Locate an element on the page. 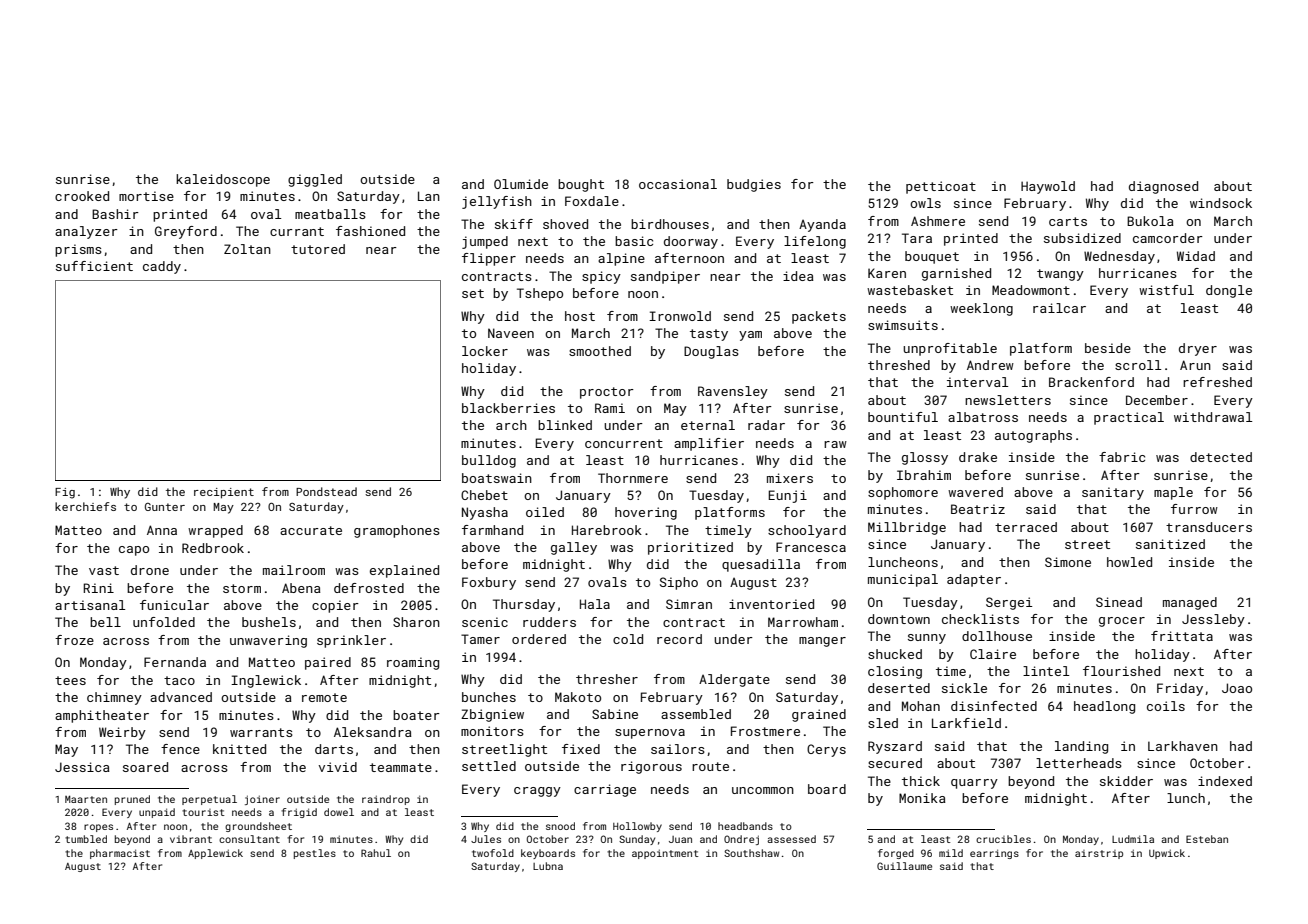  sanitary is located at coordinates (1113, 493).
